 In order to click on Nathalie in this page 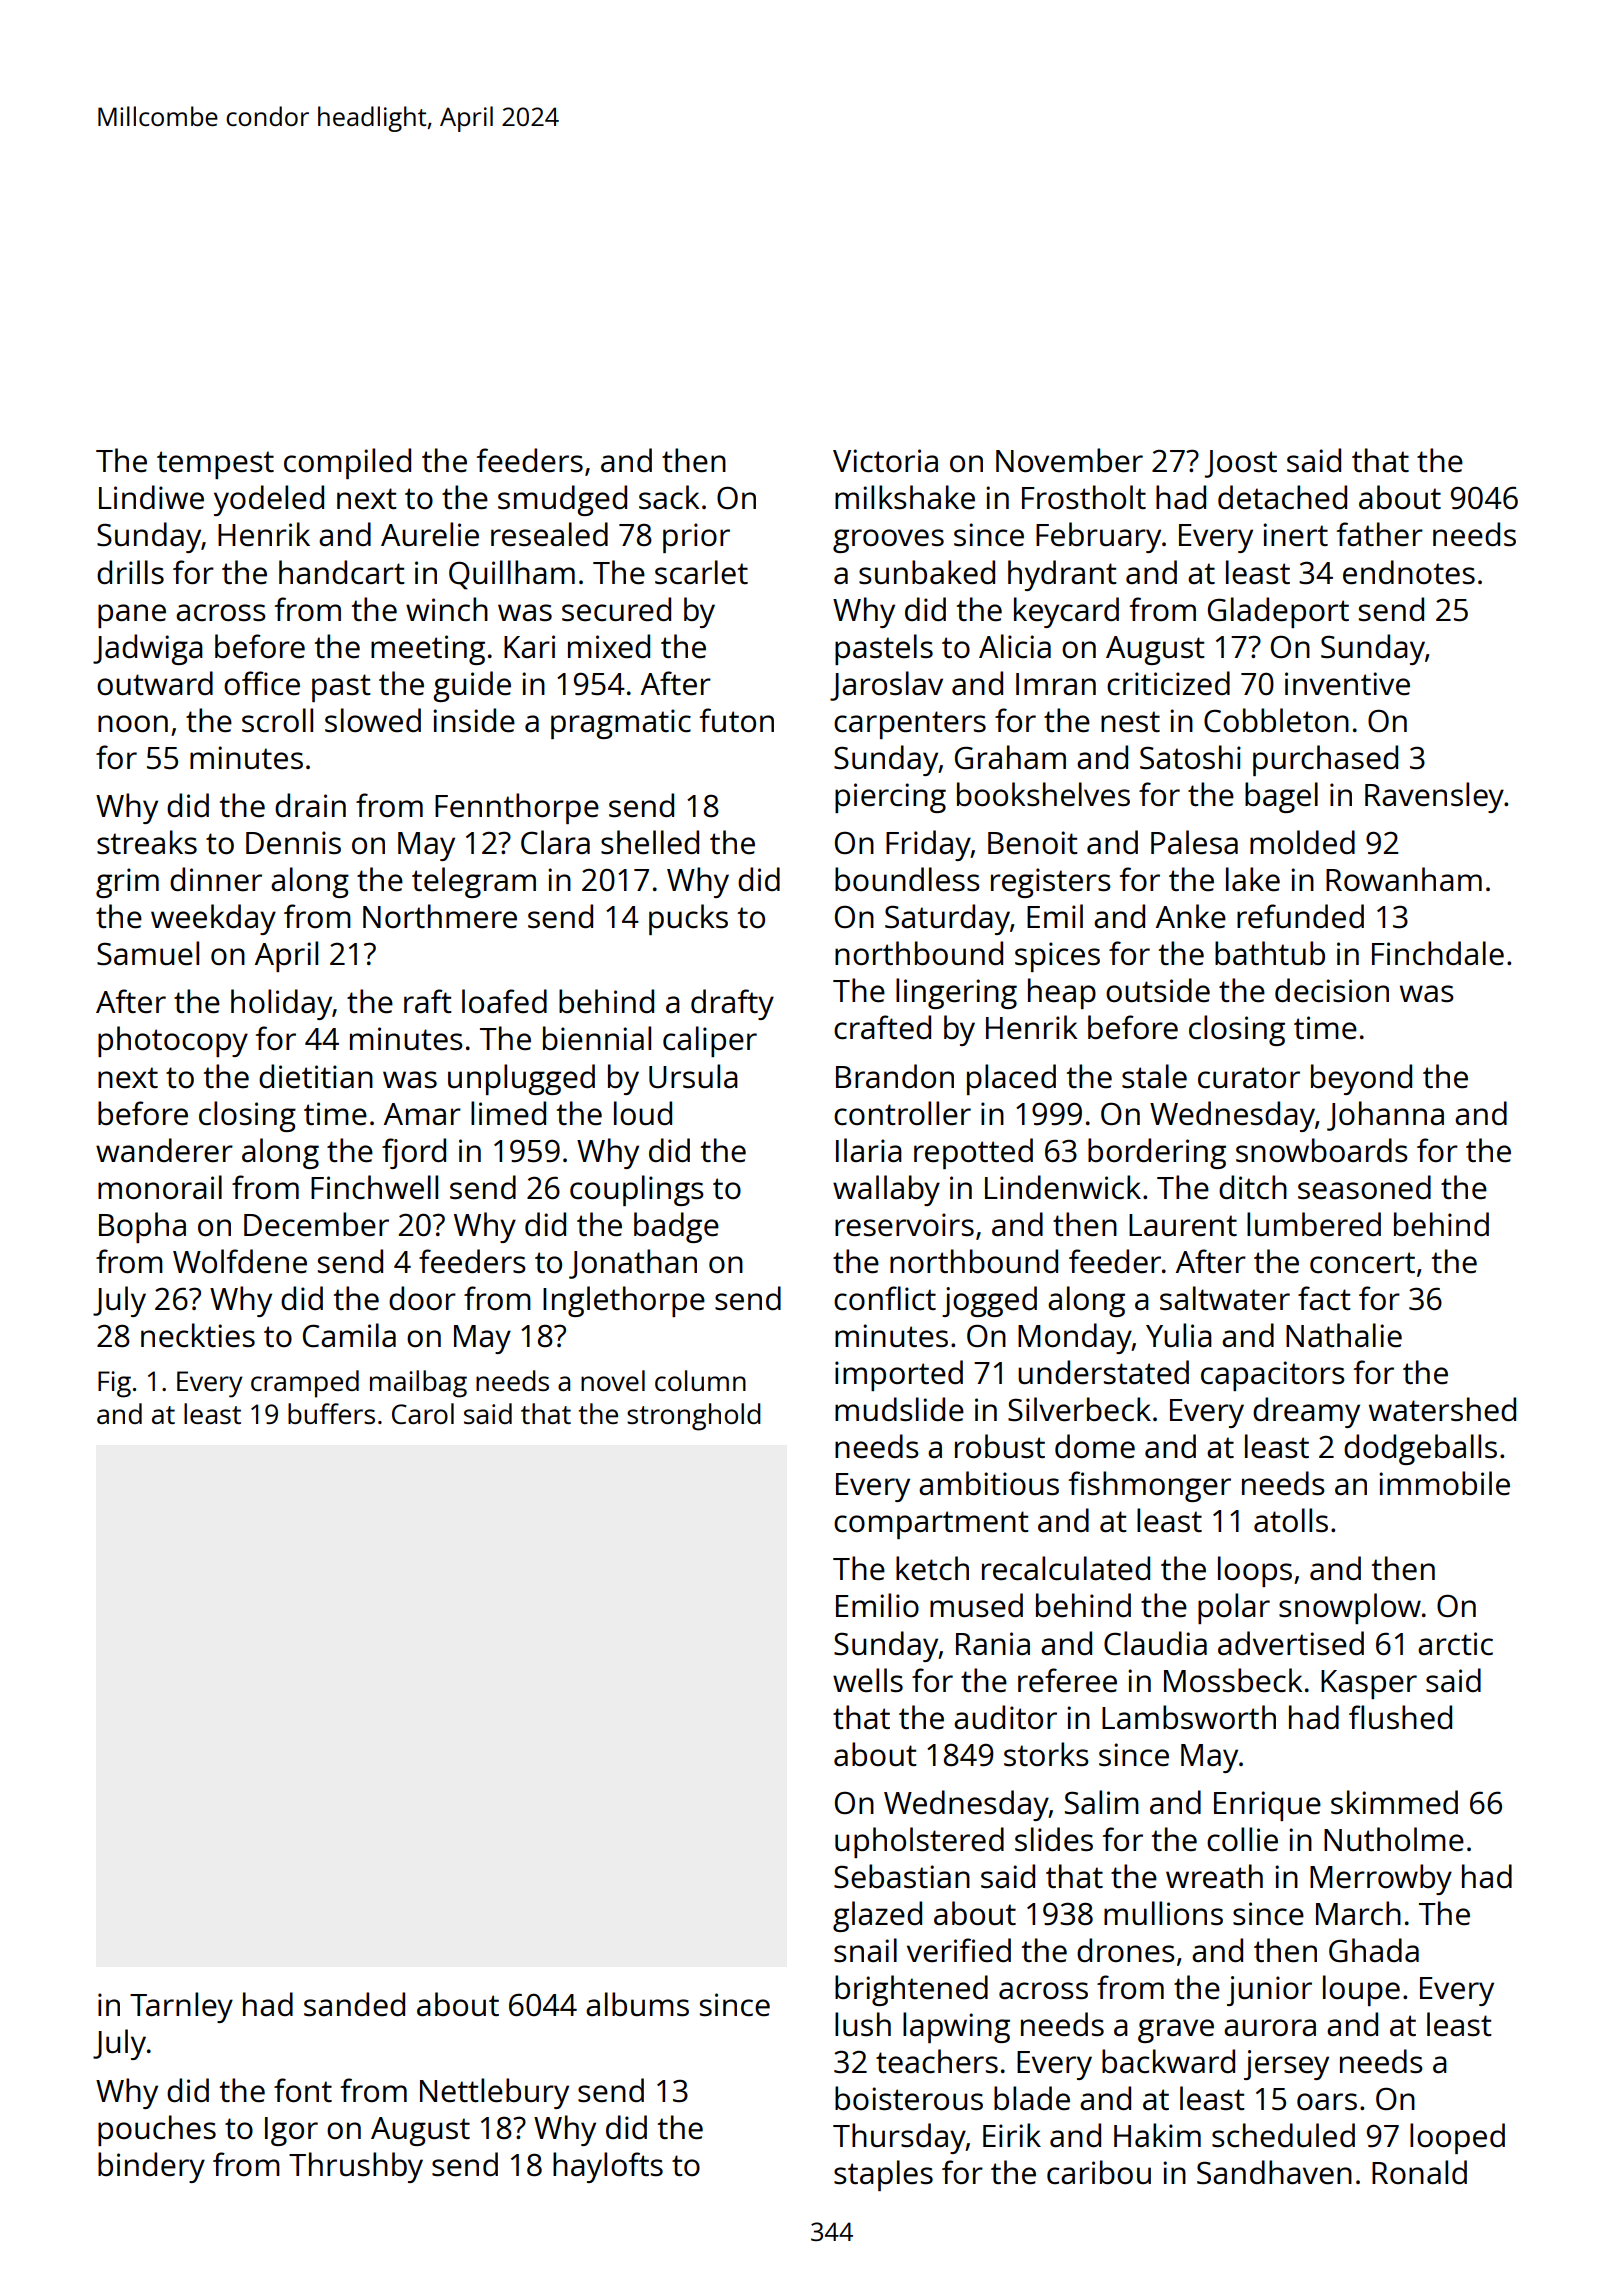, I will do `click(1344, 1335)`.
